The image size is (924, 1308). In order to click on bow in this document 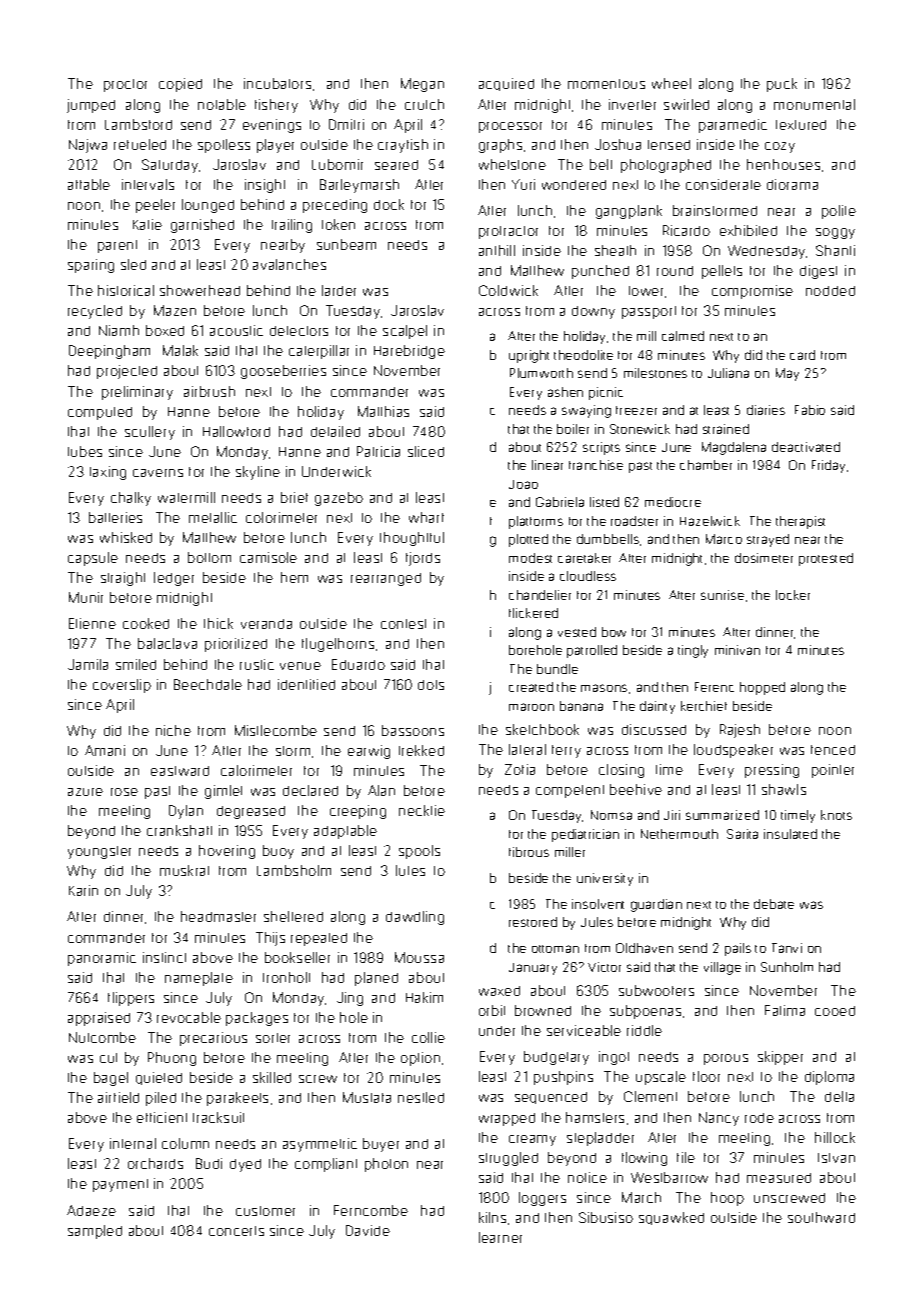, I will do `click(614, 632)`.
